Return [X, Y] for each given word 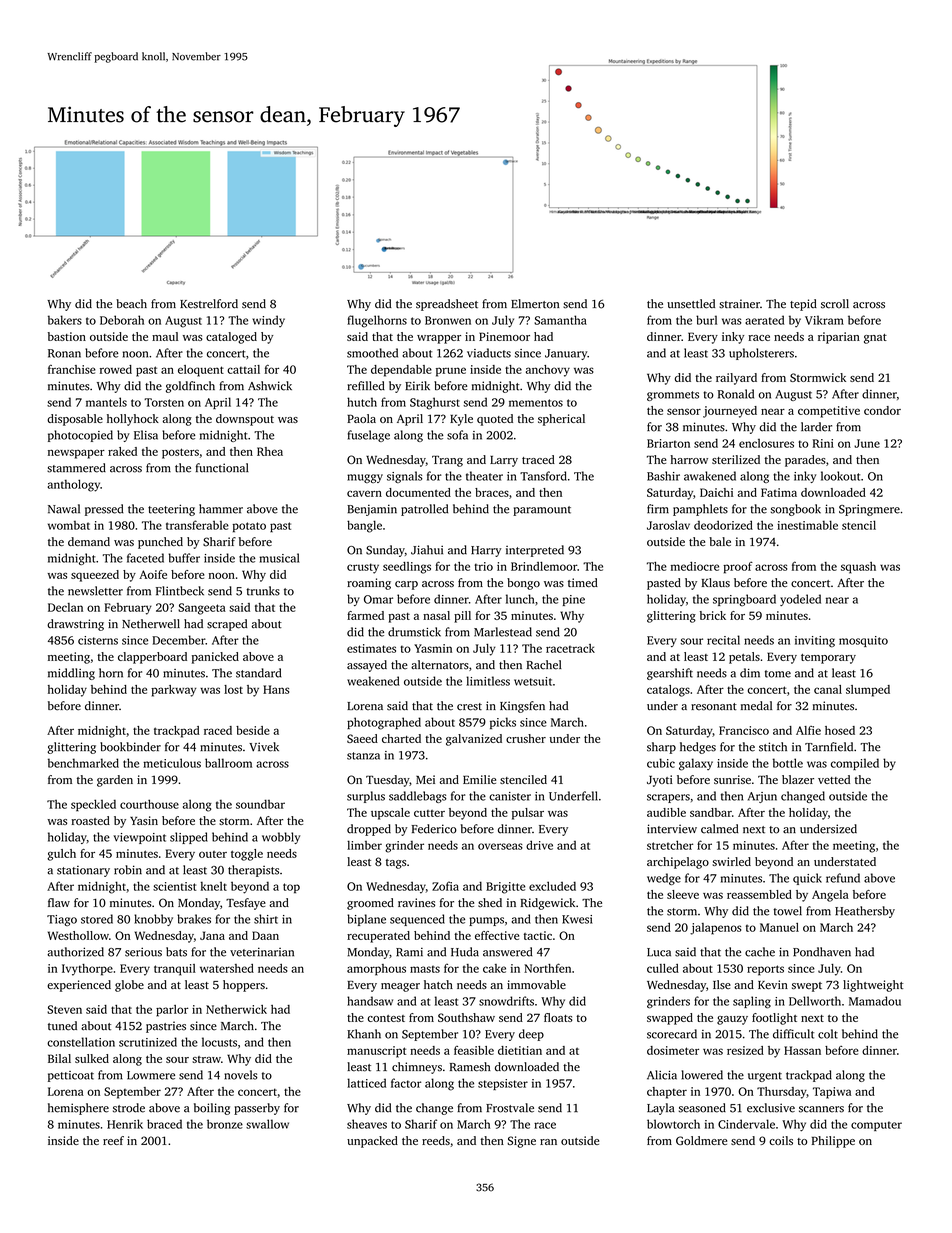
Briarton [668, 443]
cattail [243, 369]
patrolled [424, 510]
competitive [829, 412]
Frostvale [510, 1108]
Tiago [62, 920]
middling [71, 674]
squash [858, 568]
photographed [384, 723]
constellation [81, 1042]
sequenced [417, 920]
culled [663, 968]
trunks [263, 591]
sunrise [732, 779]
